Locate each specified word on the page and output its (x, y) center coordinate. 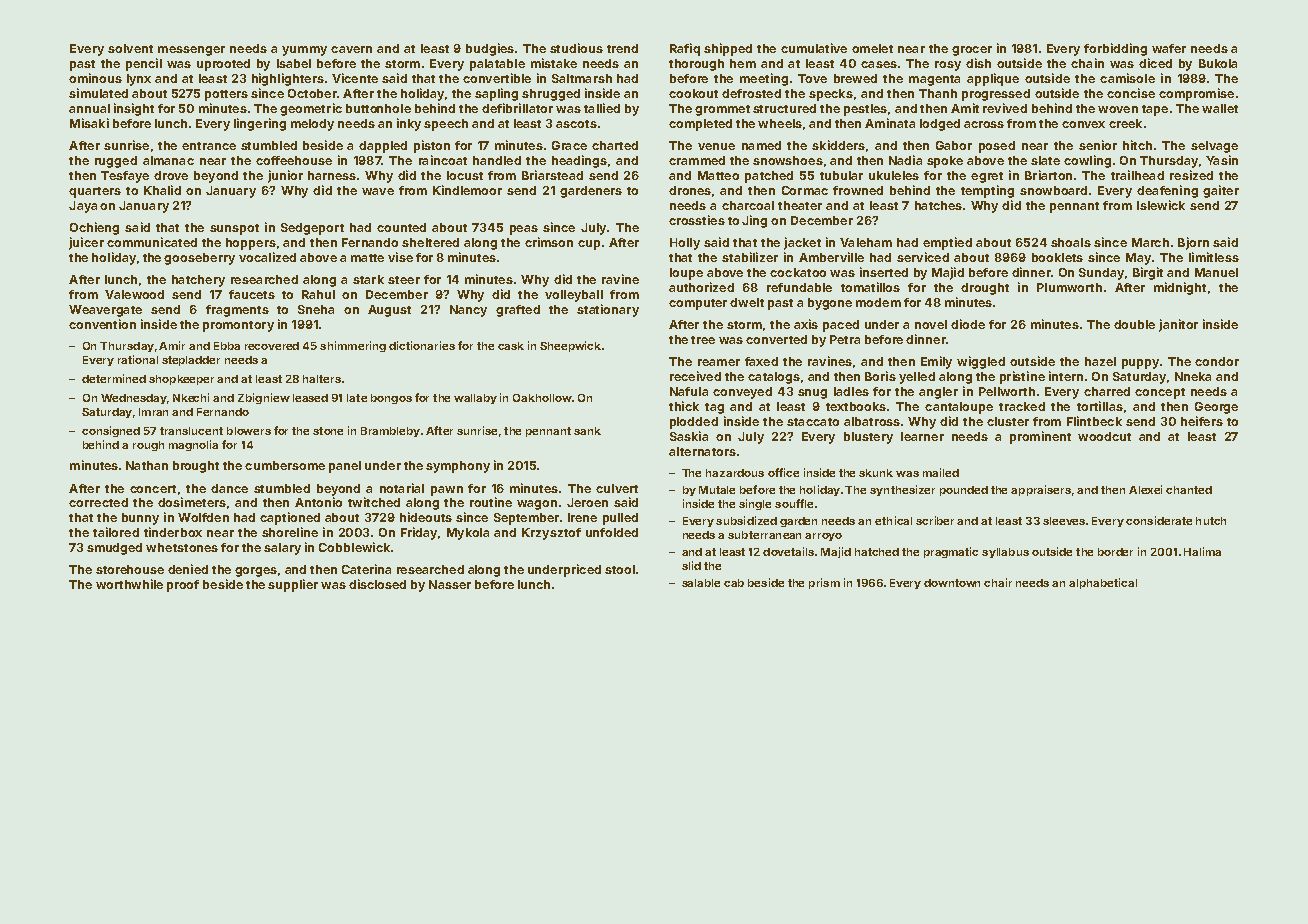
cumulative (814, 48)
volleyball (574, 296)
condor (1217, 361)
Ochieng (94, 228)
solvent (130, 48)
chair (998, 582)
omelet (872, 48)
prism (824, 583)
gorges (256, 572)
